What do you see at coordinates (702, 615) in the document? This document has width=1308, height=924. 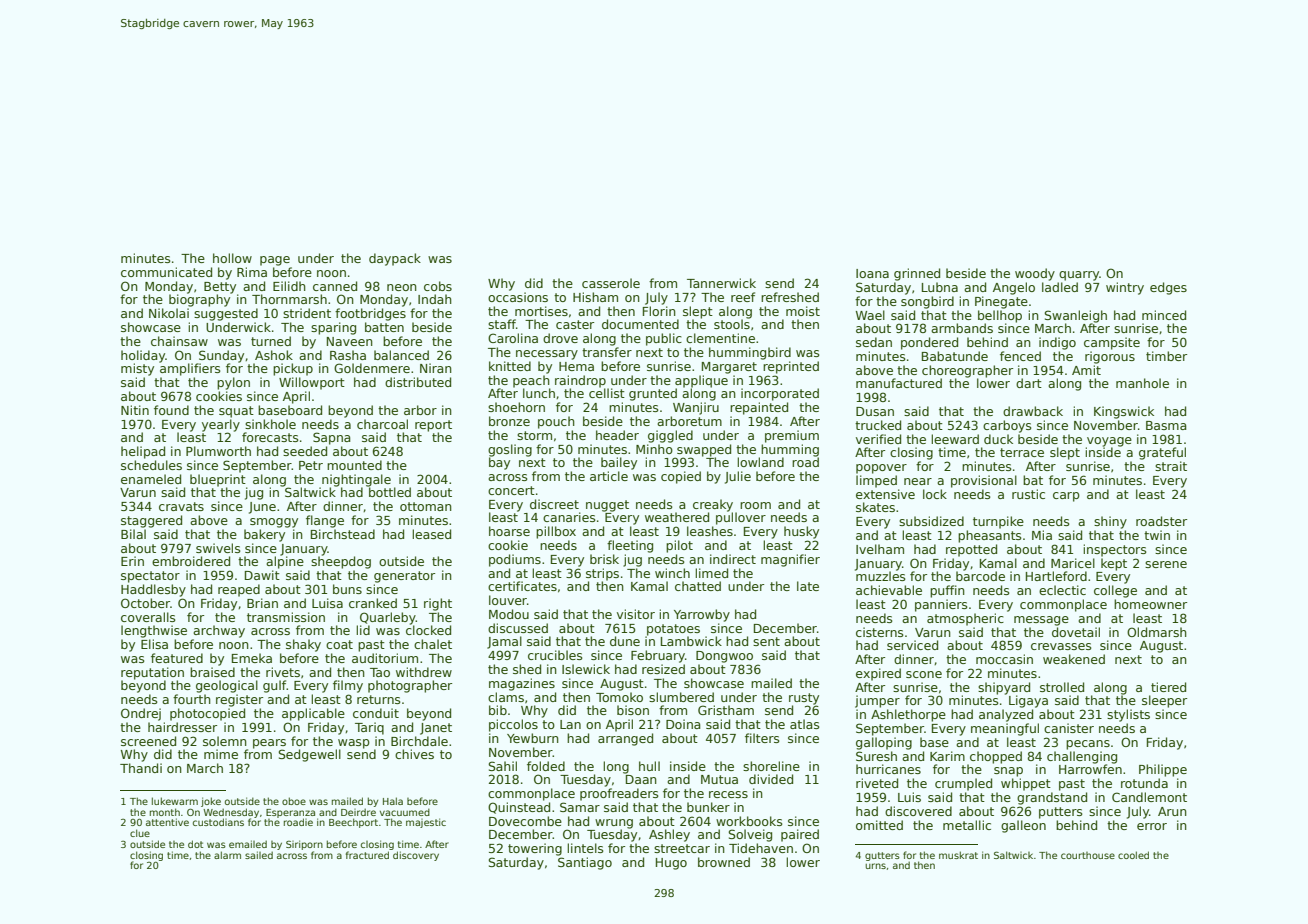 I see `Yarrowby` at bounding box center [702, 615].
